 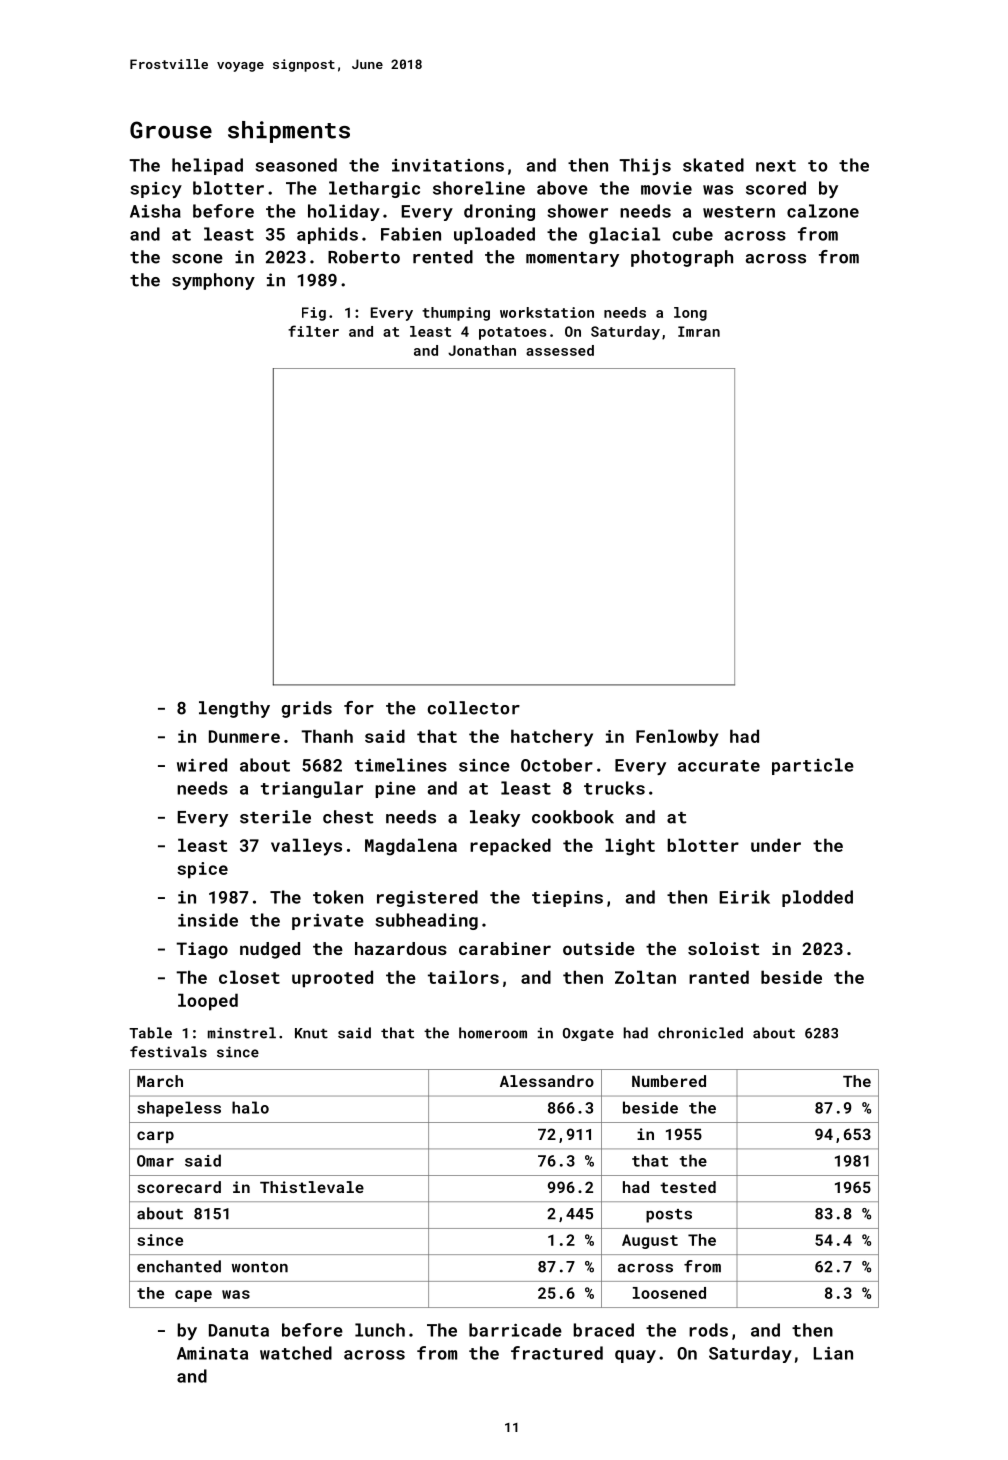 What do you see at coordinates (474, 708) in the screenshot?
I see `collector` at bounding box center [474, 708].
